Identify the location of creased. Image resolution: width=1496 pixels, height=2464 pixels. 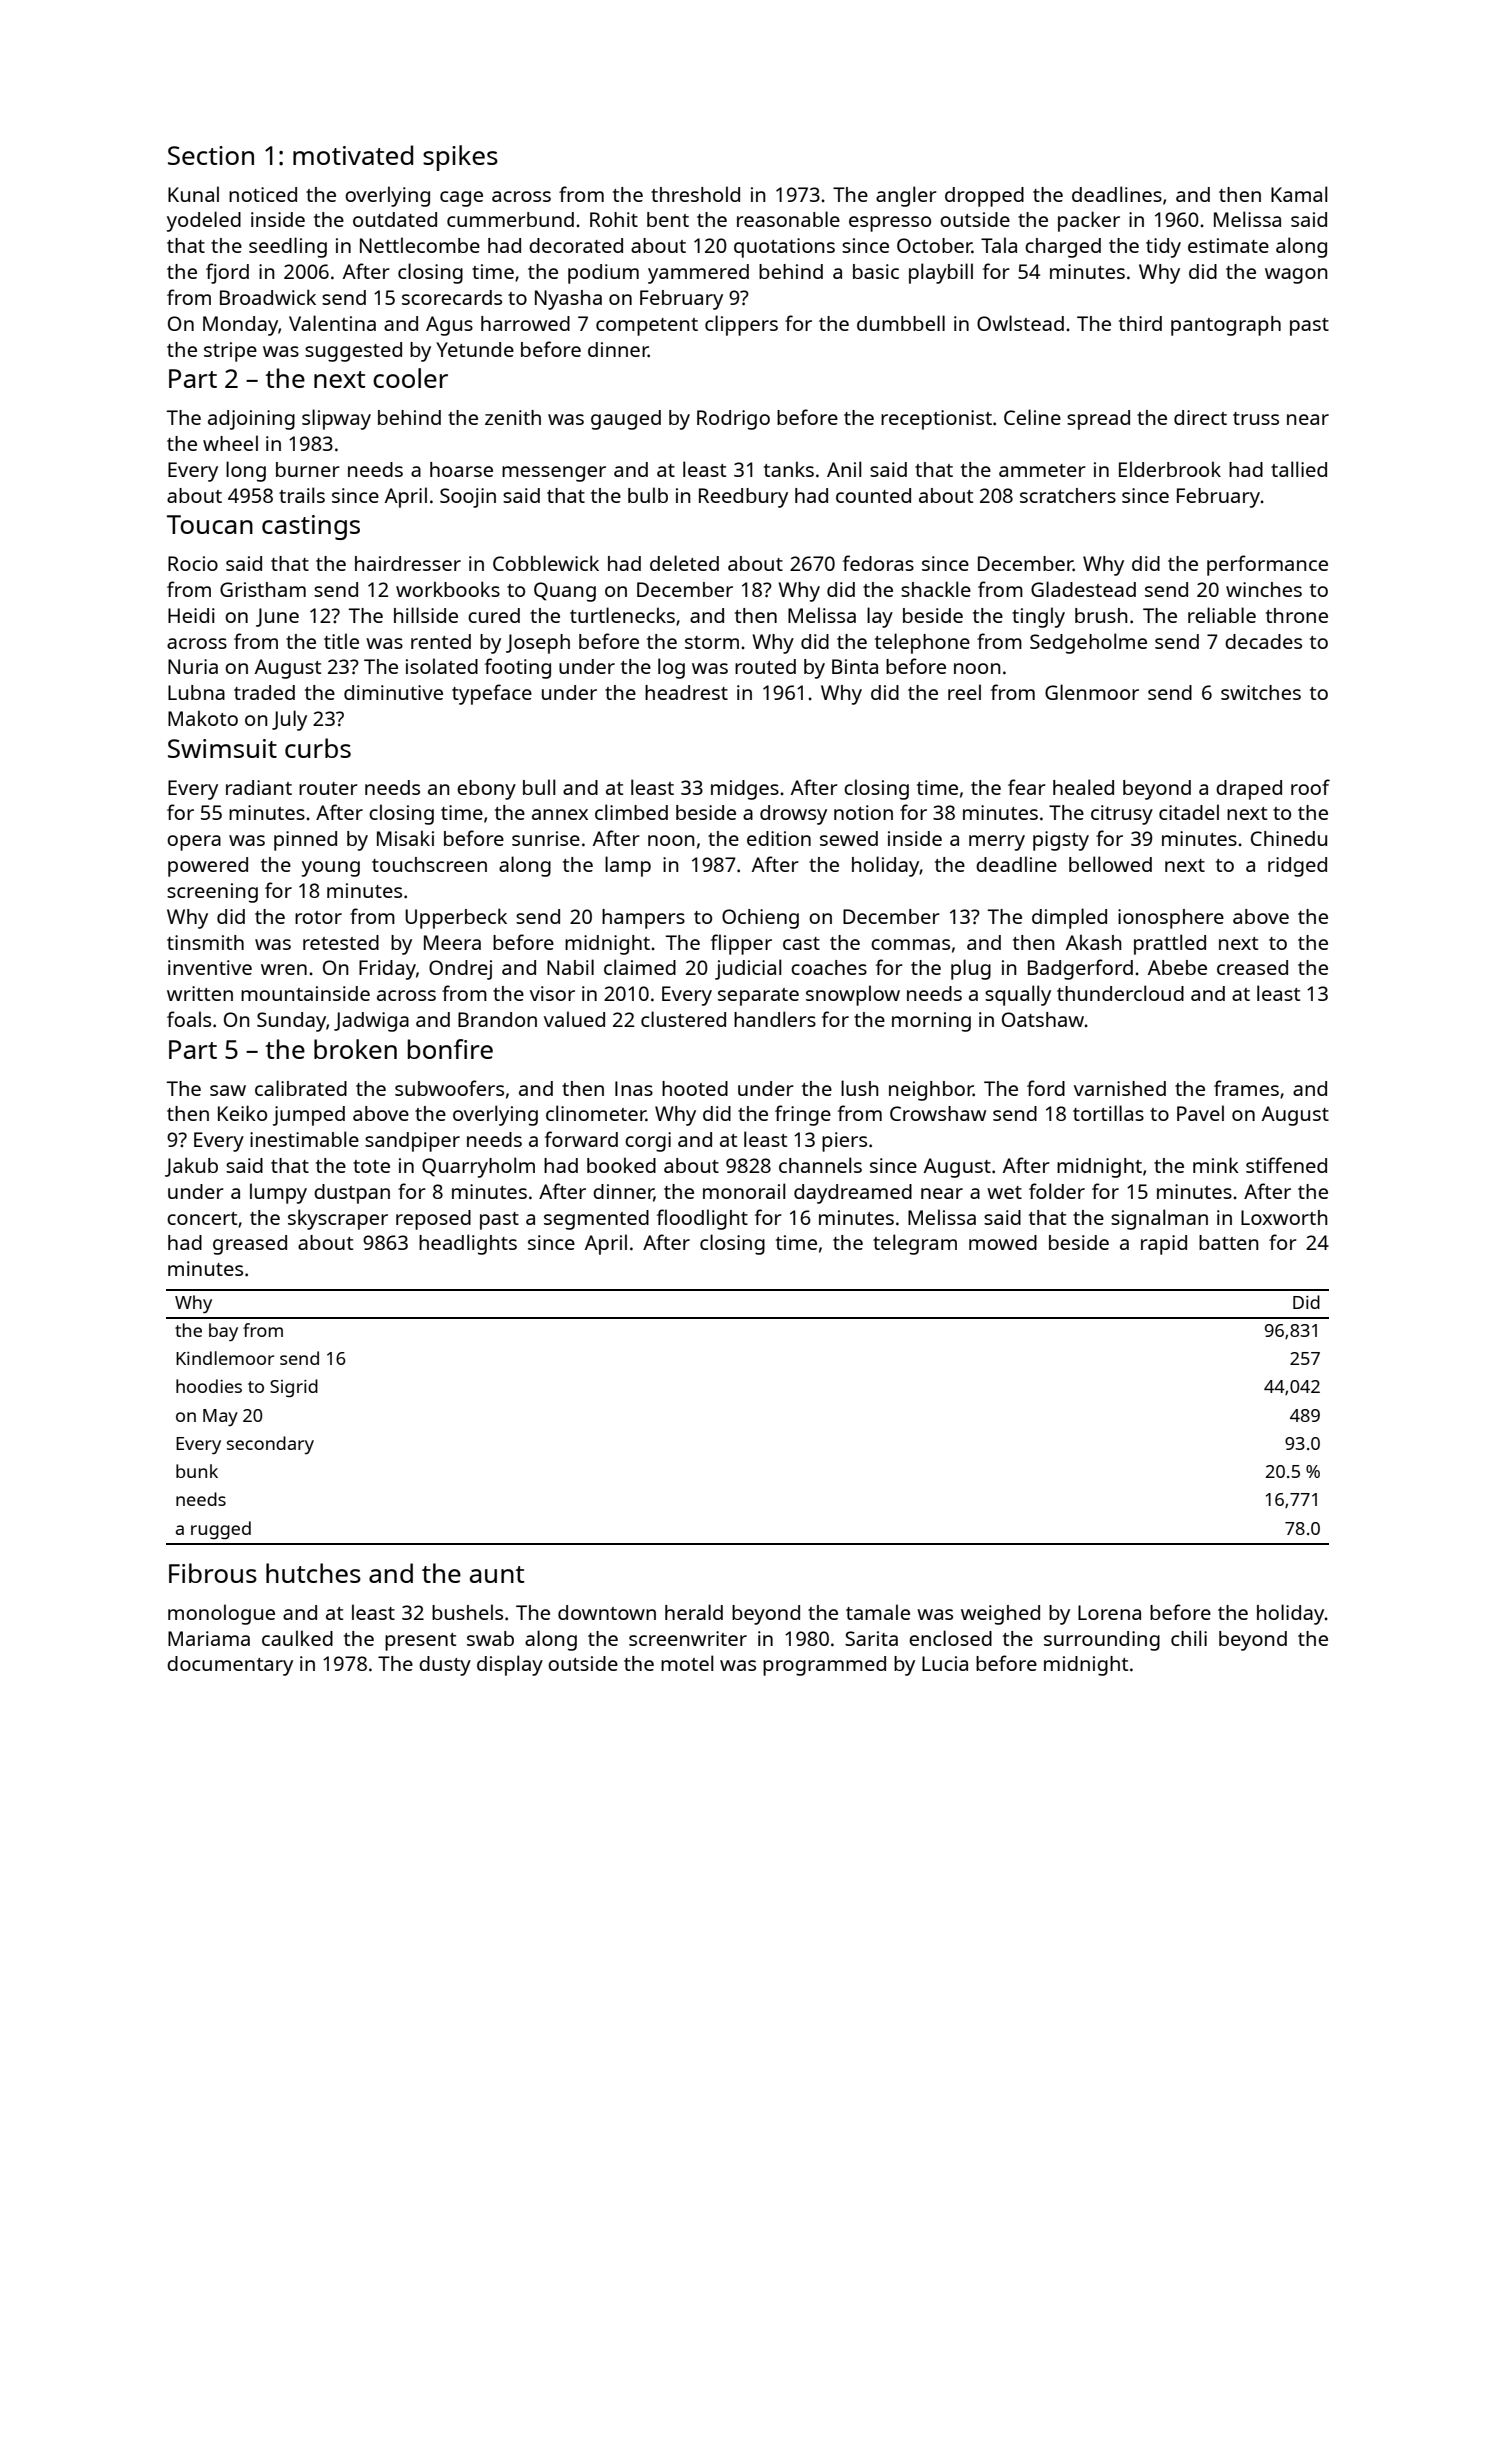
(1252, 967).
